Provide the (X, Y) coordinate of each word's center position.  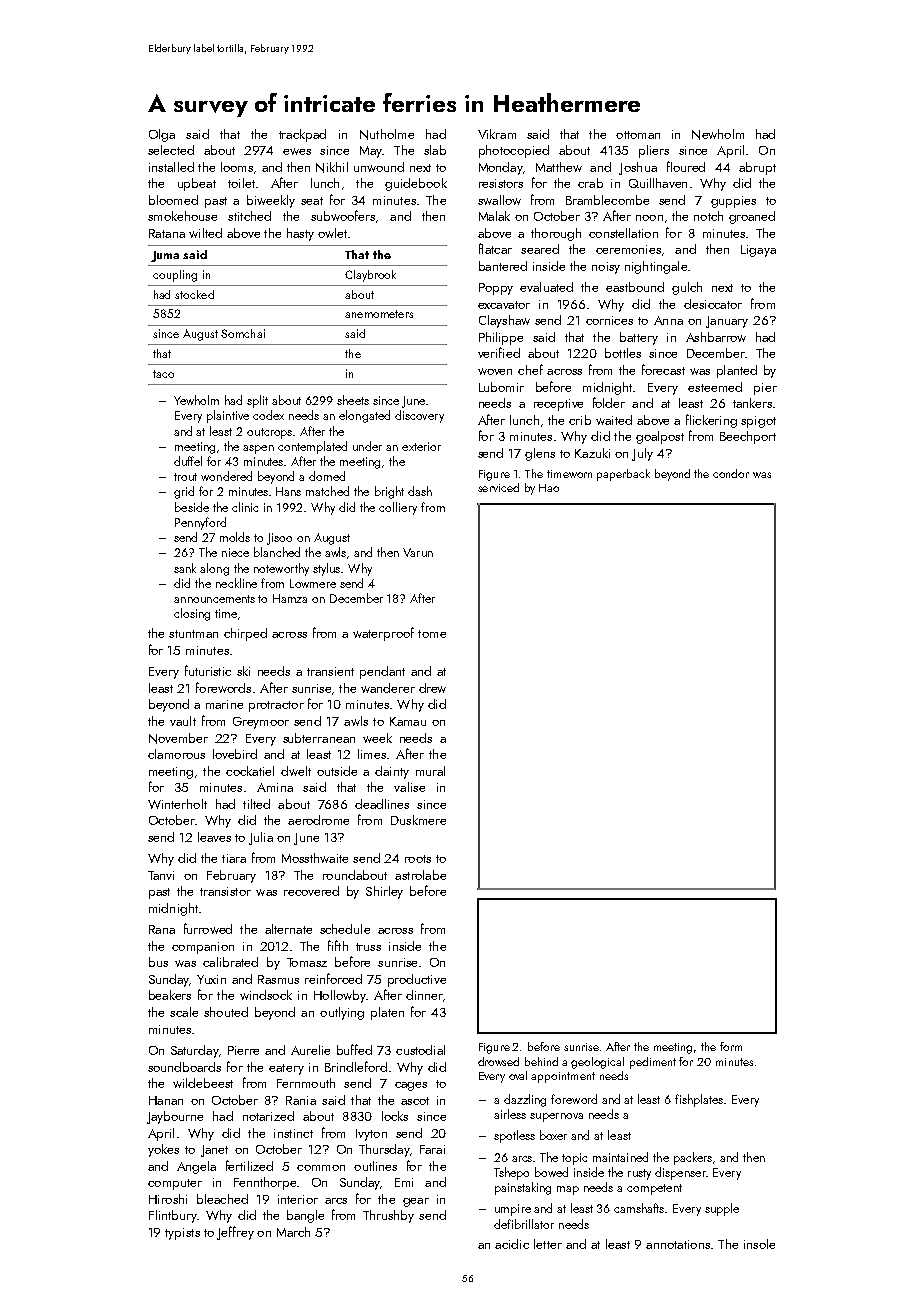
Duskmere (418, 820)
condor (731, 473)
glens (540, 454)
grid (184, 492)
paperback (623, 475)
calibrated (230, 962)
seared (540, 249)
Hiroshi (168, 1199)
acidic (512, 1244)
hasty (300, 234)
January (727, 322)
